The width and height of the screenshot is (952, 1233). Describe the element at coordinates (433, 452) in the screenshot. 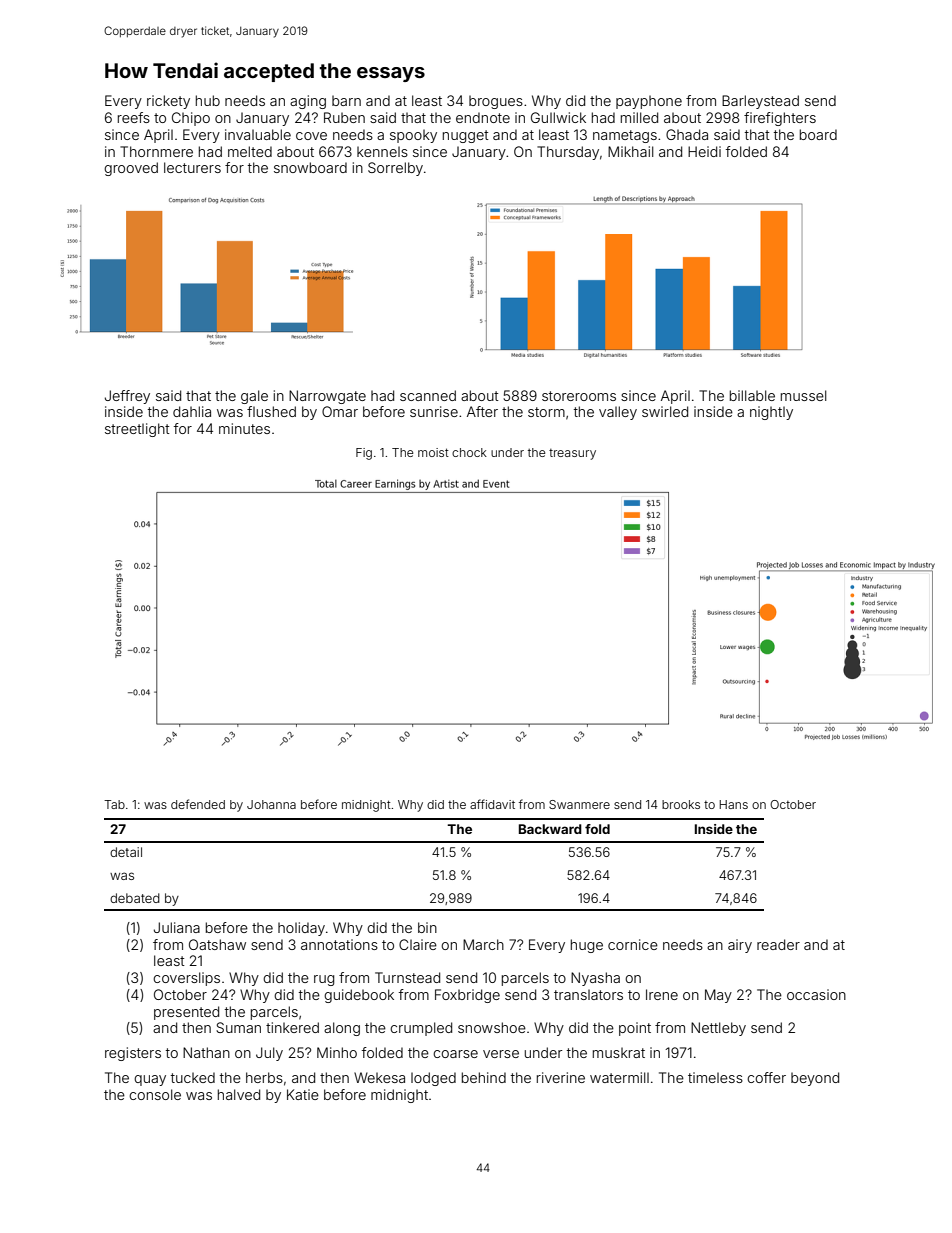

I see `moist` at that location.
